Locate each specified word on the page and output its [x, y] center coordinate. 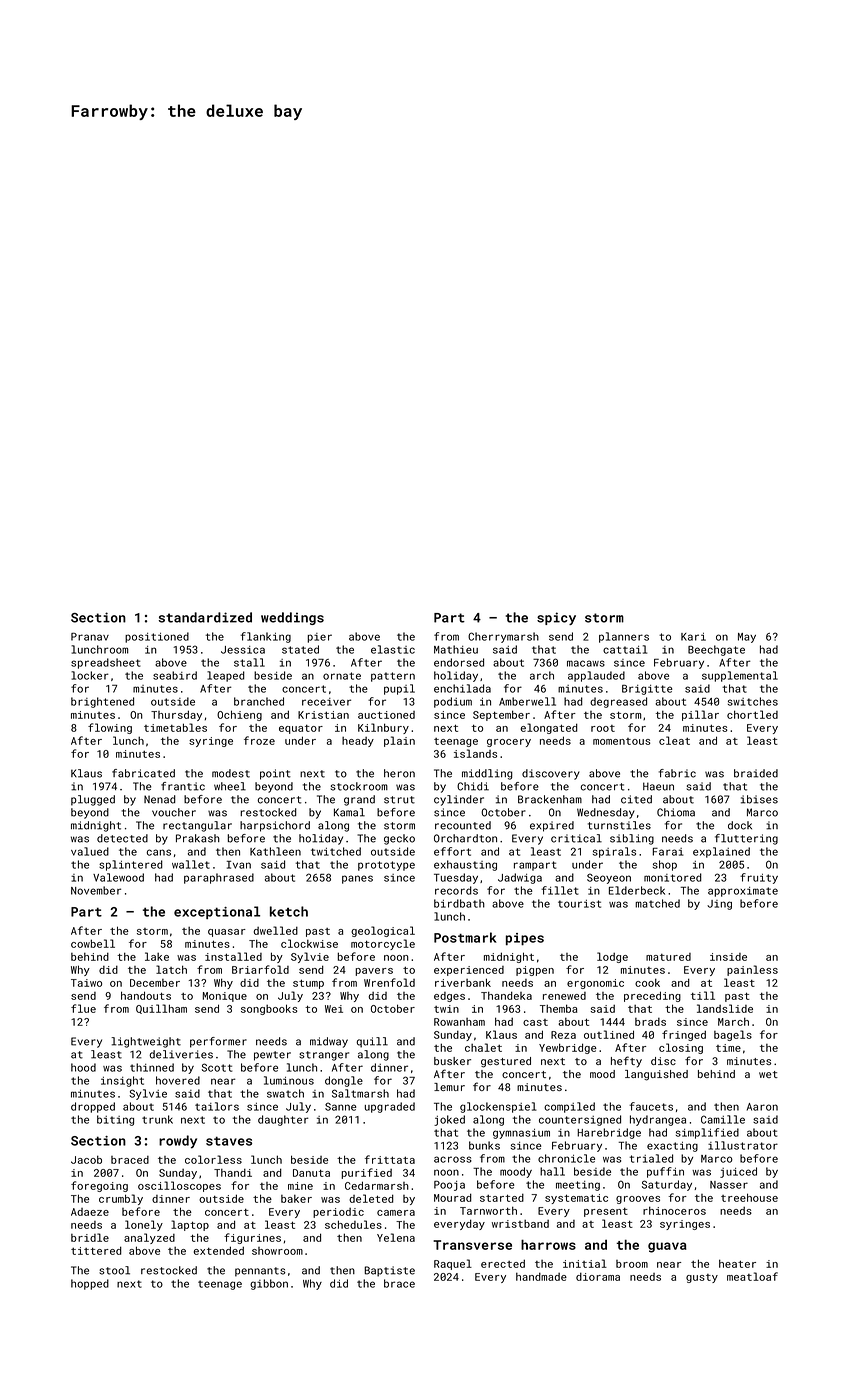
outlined [609, 1034]
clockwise [309, 943]
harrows [548, 1244]
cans [158, 852]
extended [219, 1250]
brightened [102, 702]
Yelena [396, 1237]
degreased [618, 702]
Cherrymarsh [503, 637]
